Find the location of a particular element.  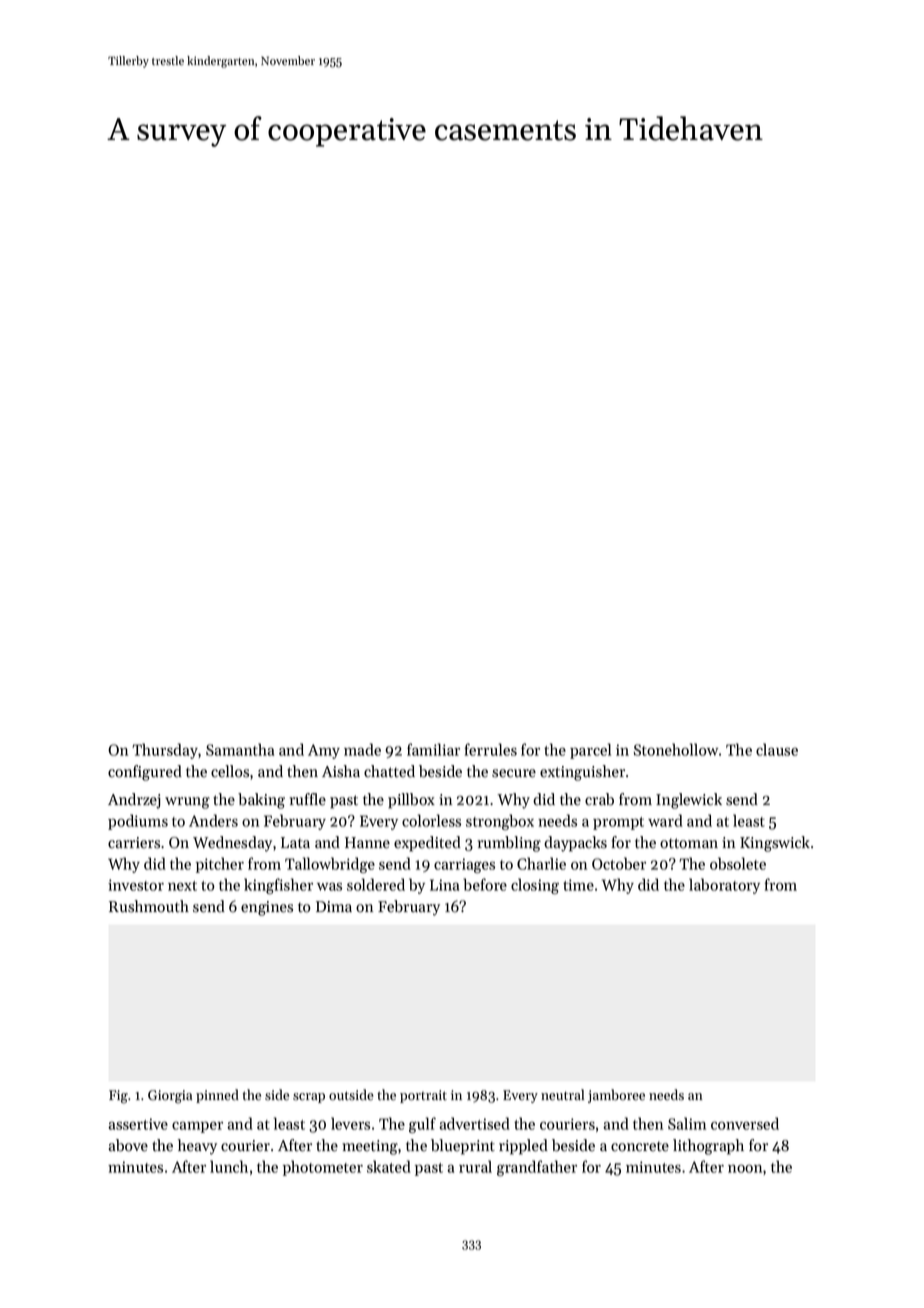

laboratory is located at coordinates (724, 886).
